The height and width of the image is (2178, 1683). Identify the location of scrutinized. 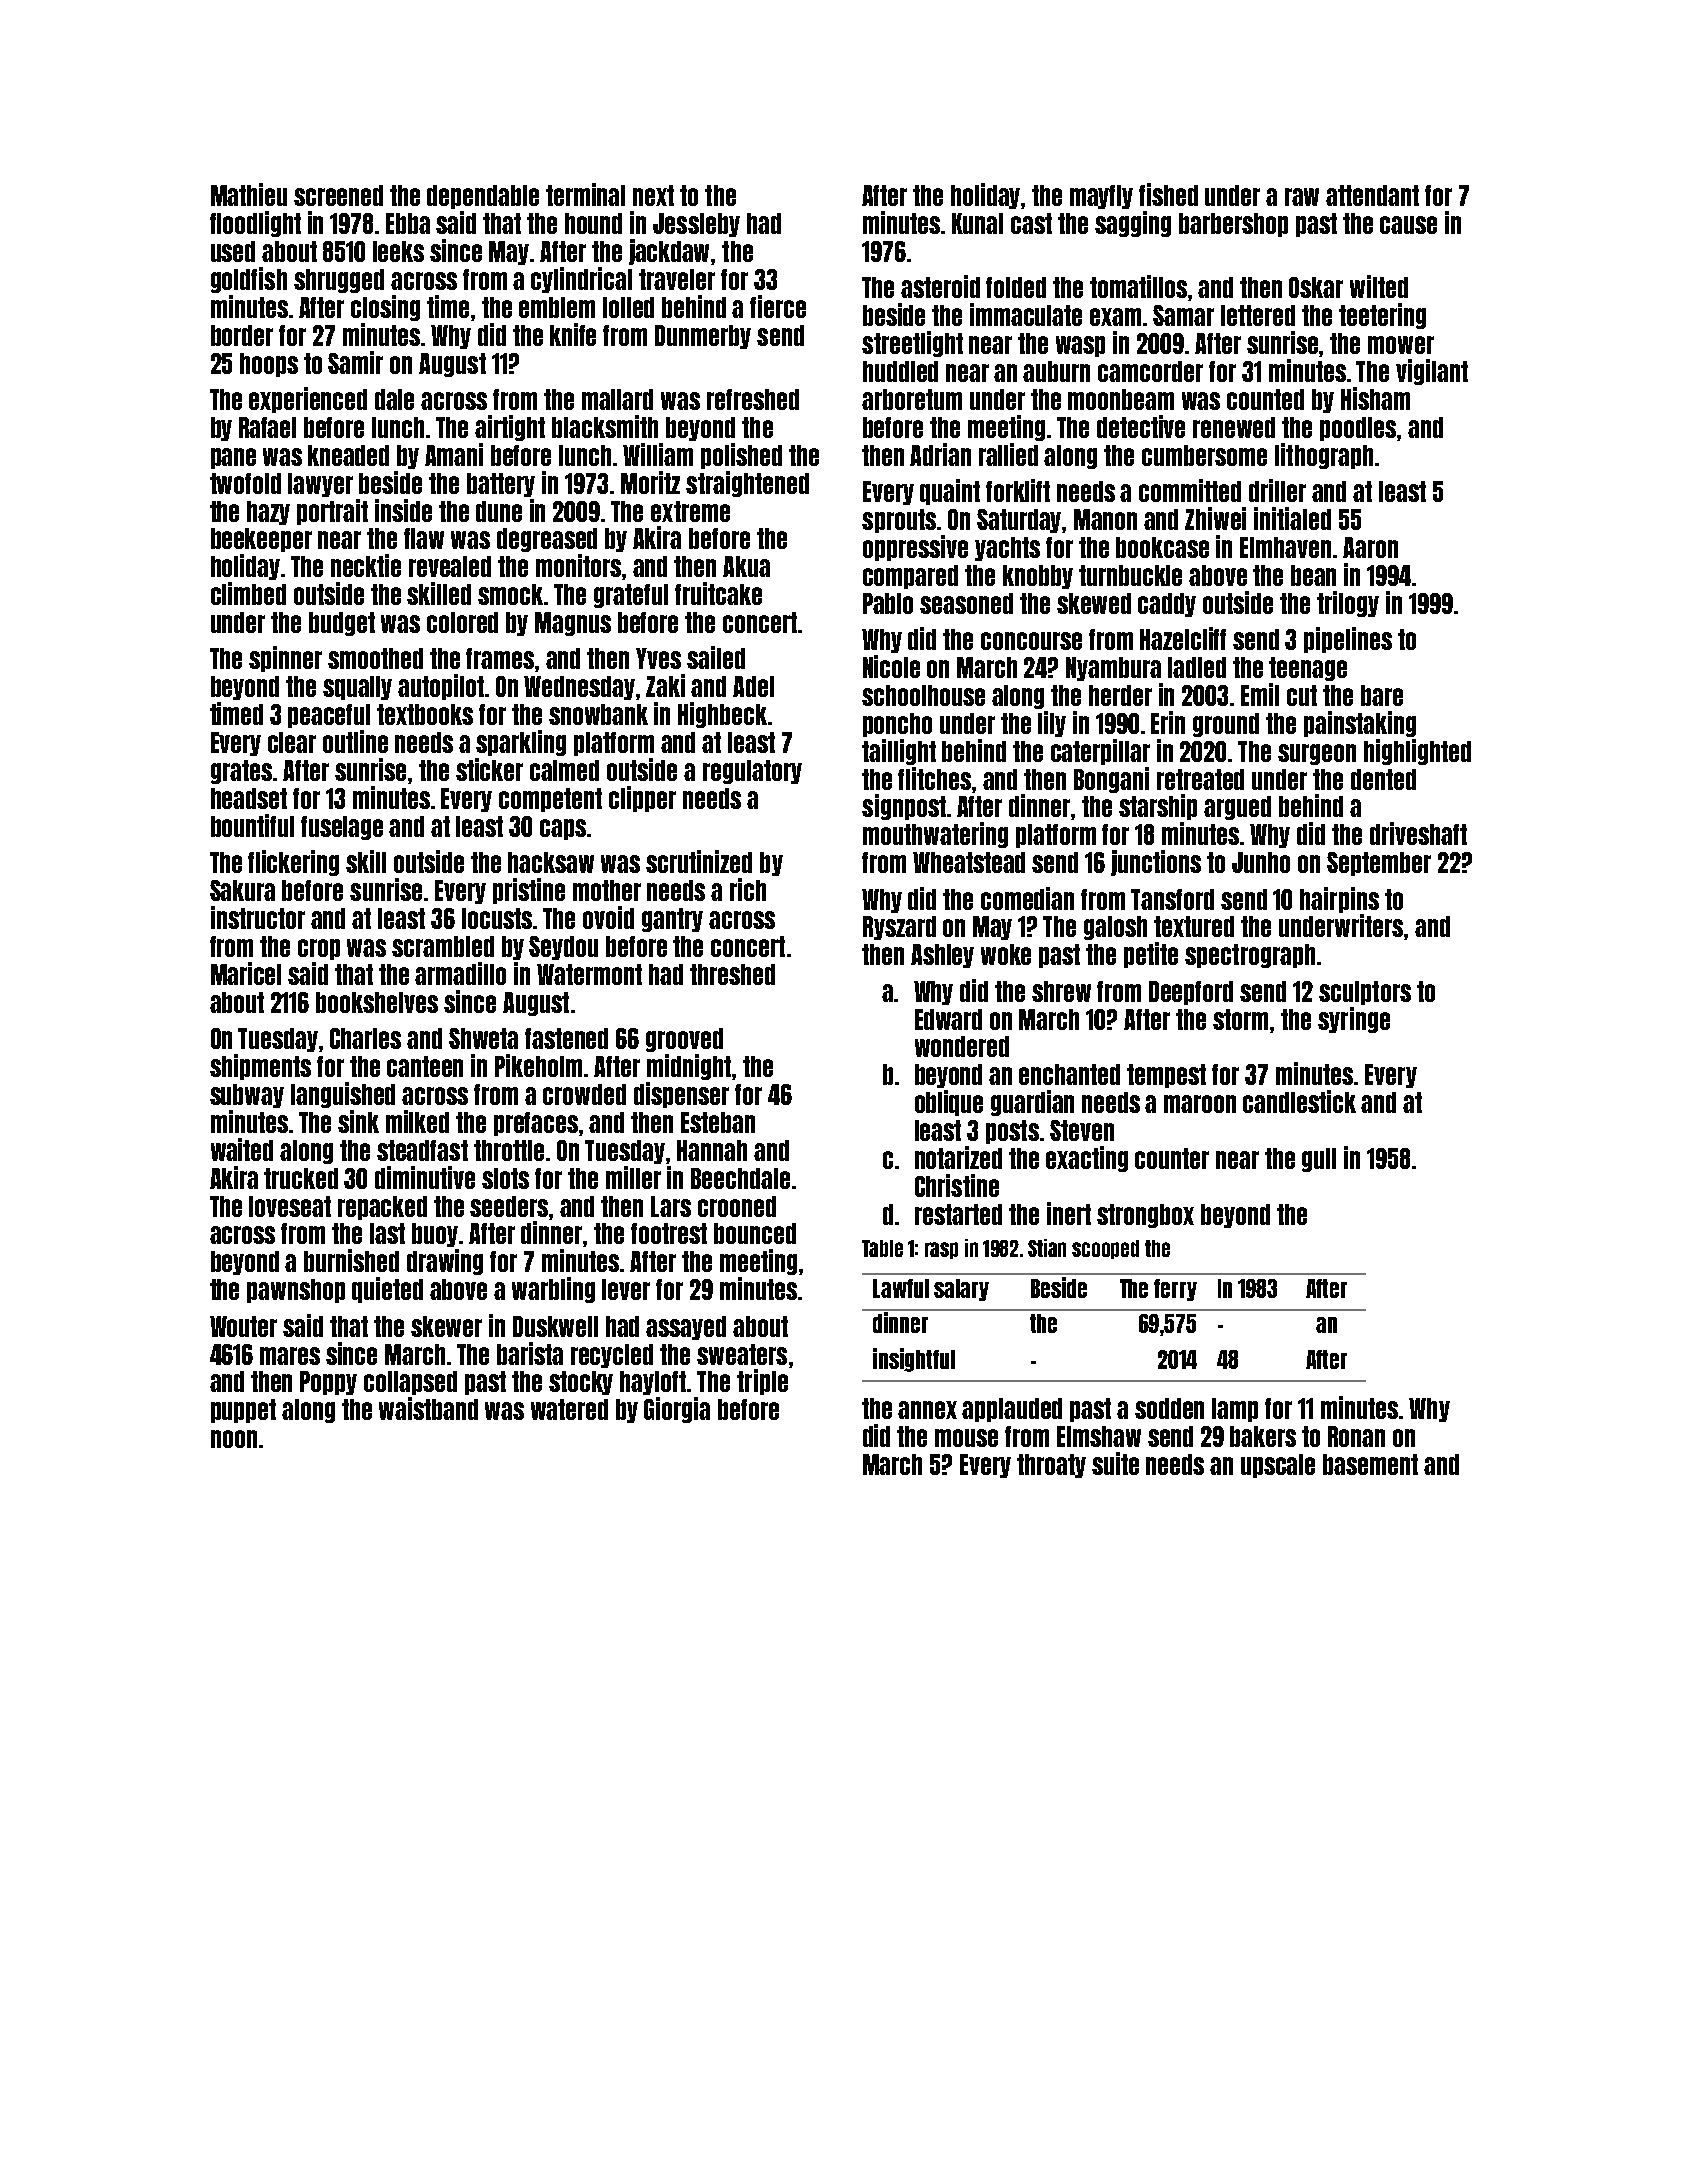
(699, 861).
